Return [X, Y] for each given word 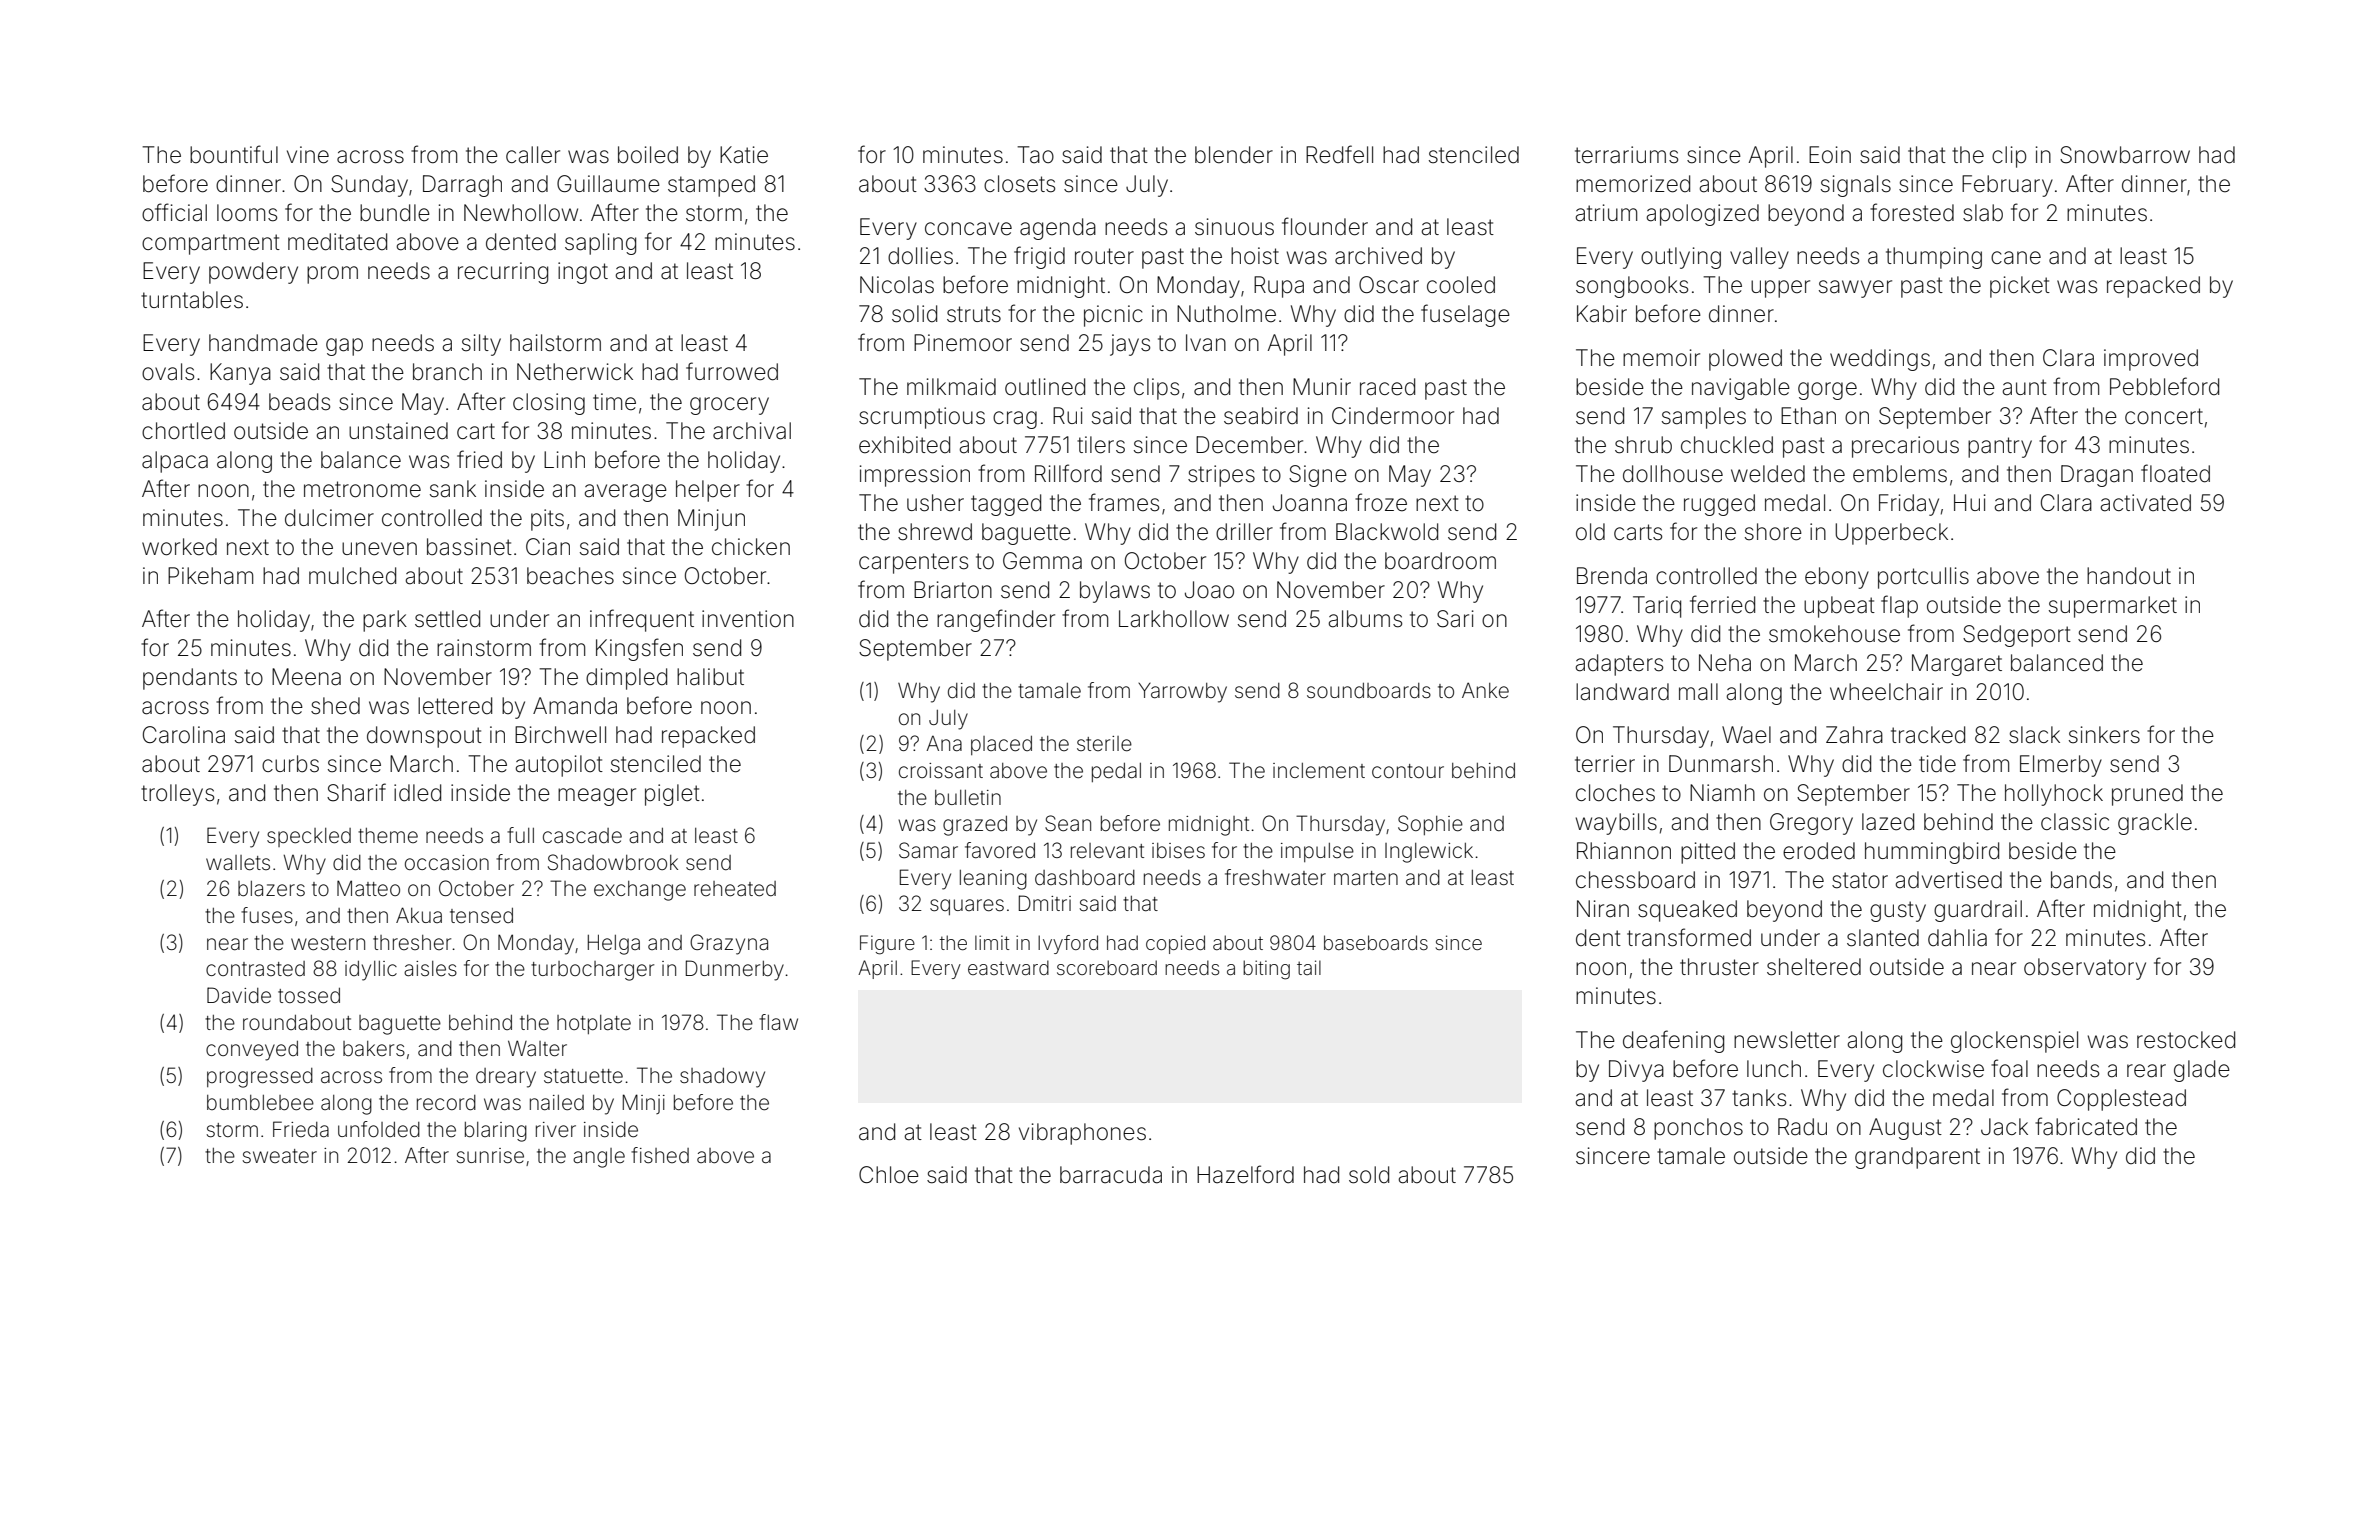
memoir [1661, 358]
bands [2081, 880]
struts [974, 314]
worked [179, 547]
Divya [1636, 1071]
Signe [1318, 476]
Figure [887, 945]
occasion [447, 862]
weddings [1880, 360]
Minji [644, 1104]
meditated [337, 242]
